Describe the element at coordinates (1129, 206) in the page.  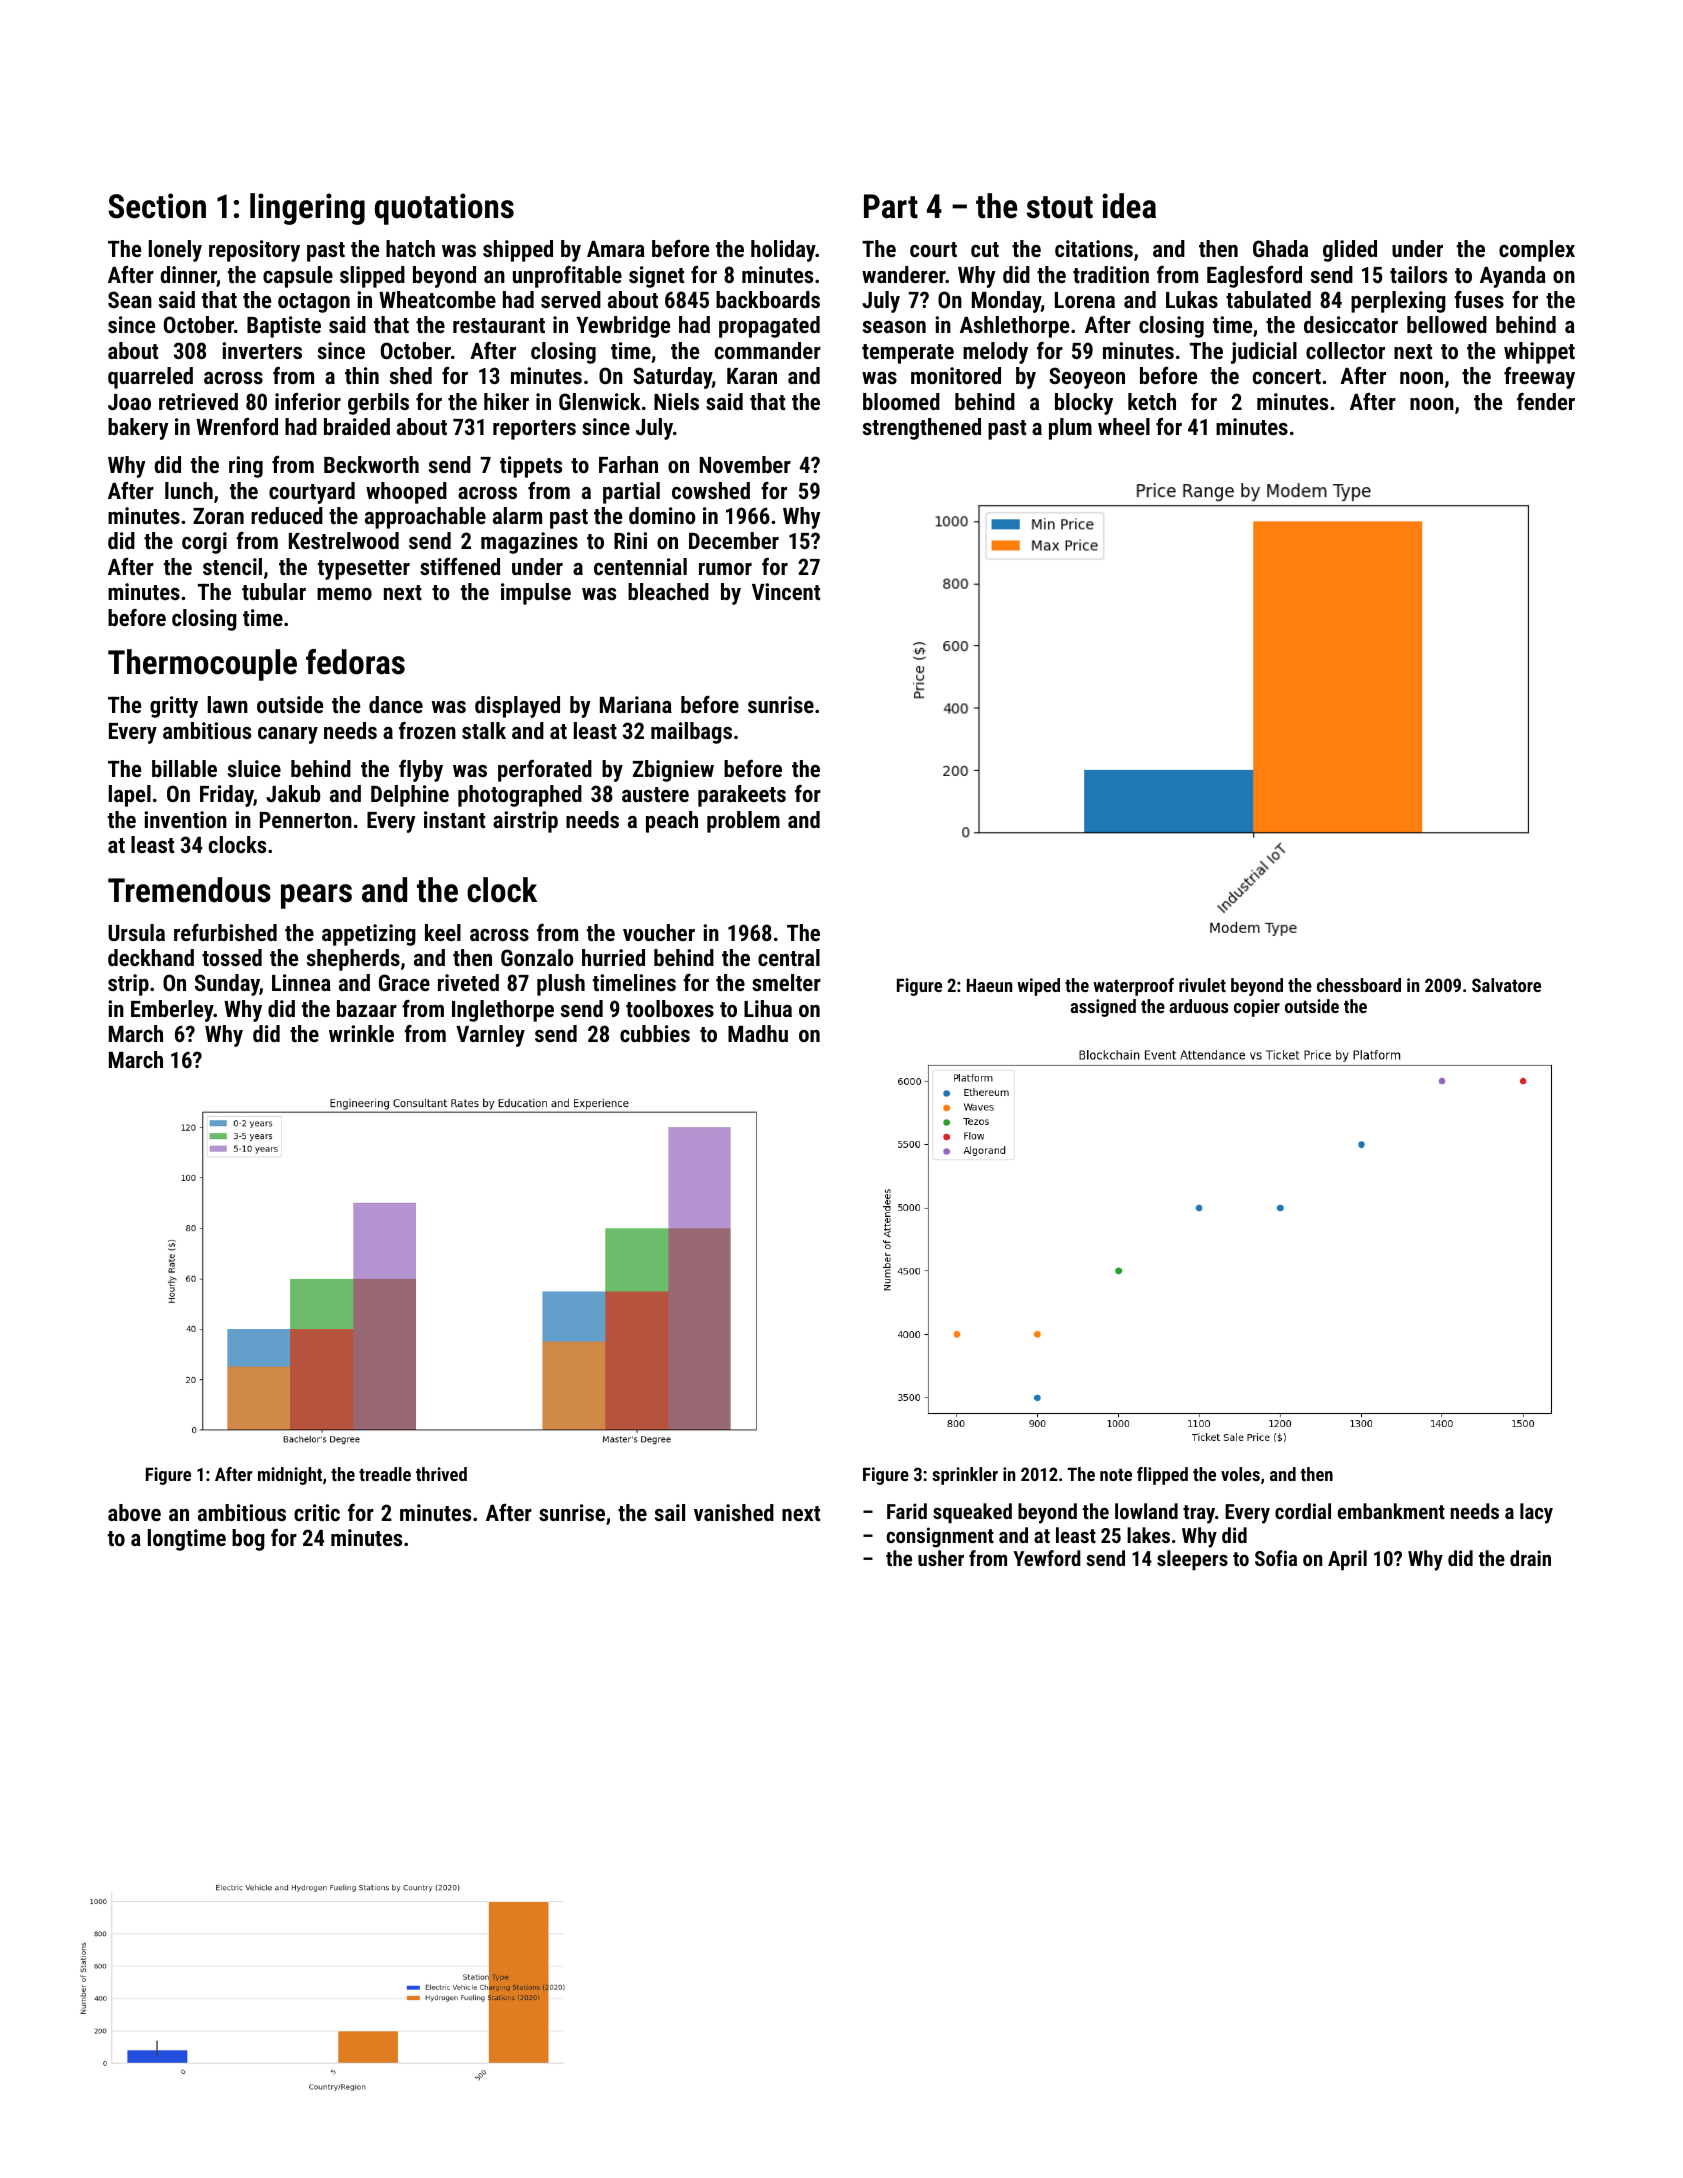
I see `idea` at that location.
